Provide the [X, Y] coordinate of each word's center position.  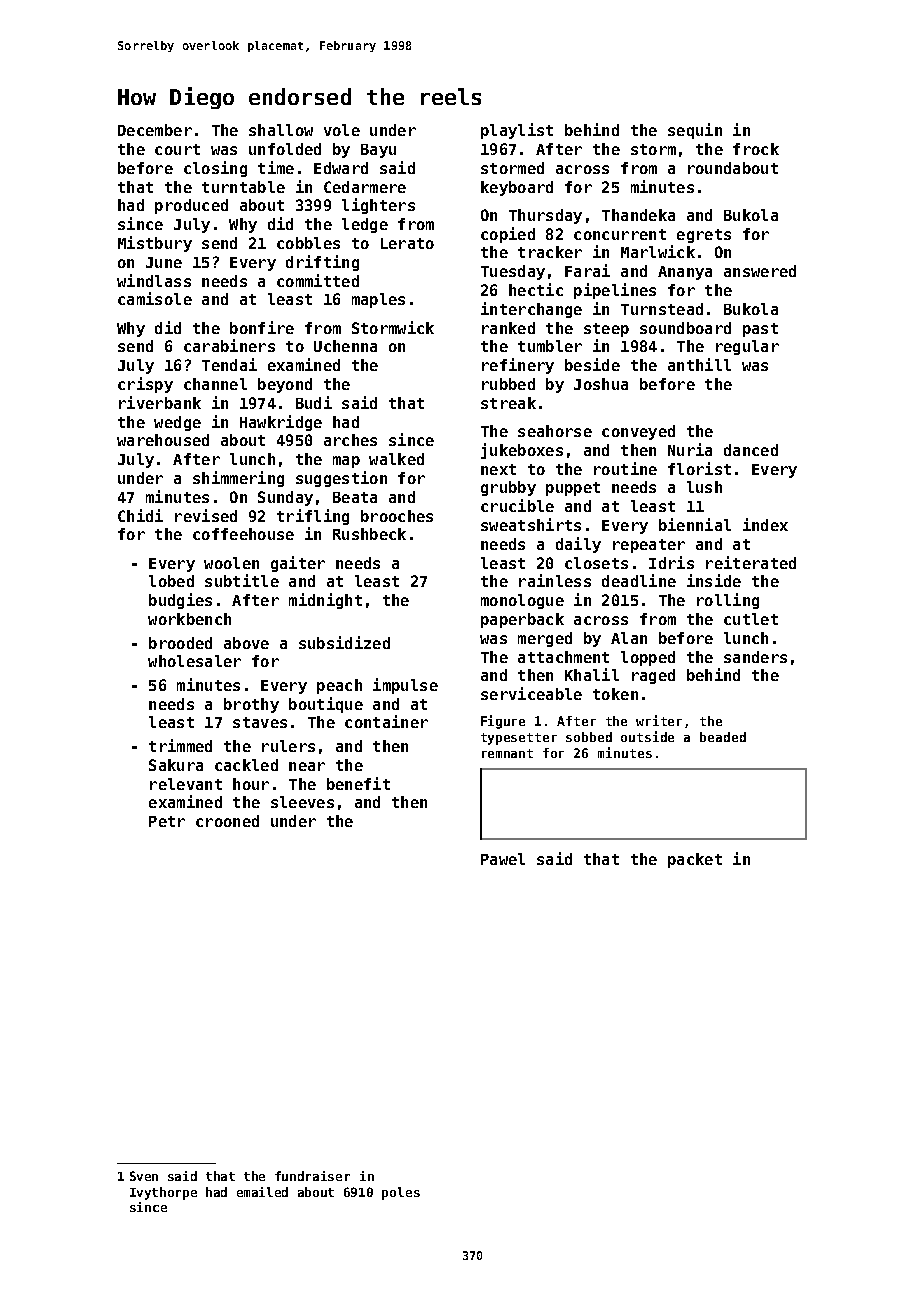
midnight [325, 601]
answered [760, 271]
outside [647, 736]
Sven [144, 1176]
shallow [281, 130]
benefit [358, 783]
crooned [227, 821]
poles [401, 1193]
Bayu [378, 151]
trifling [313, 517]
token [615, 694]
